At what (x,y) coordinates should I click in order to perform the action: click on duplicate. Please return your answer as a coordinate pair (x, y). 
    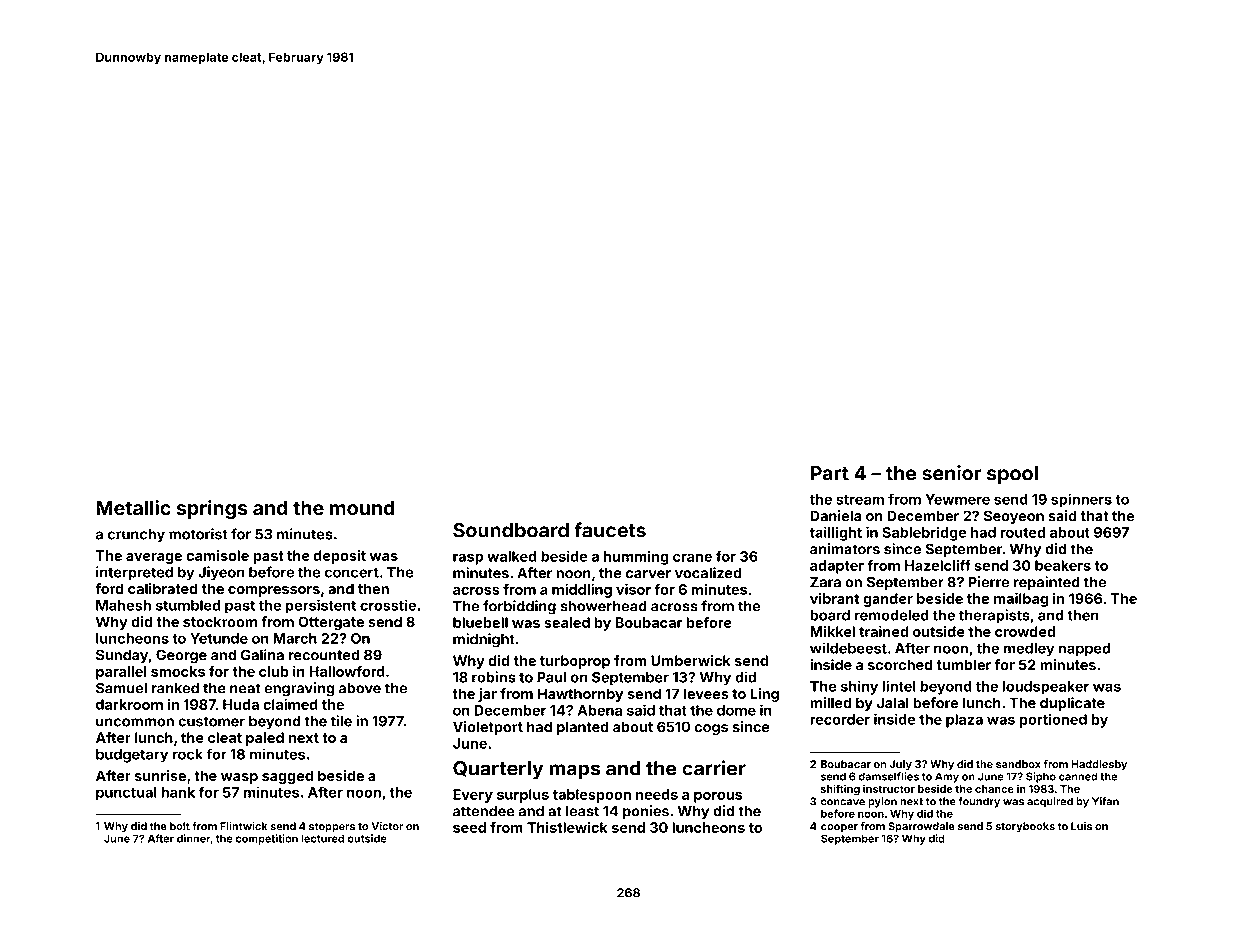
    Looking at the image, I should click on (1072, 704).
